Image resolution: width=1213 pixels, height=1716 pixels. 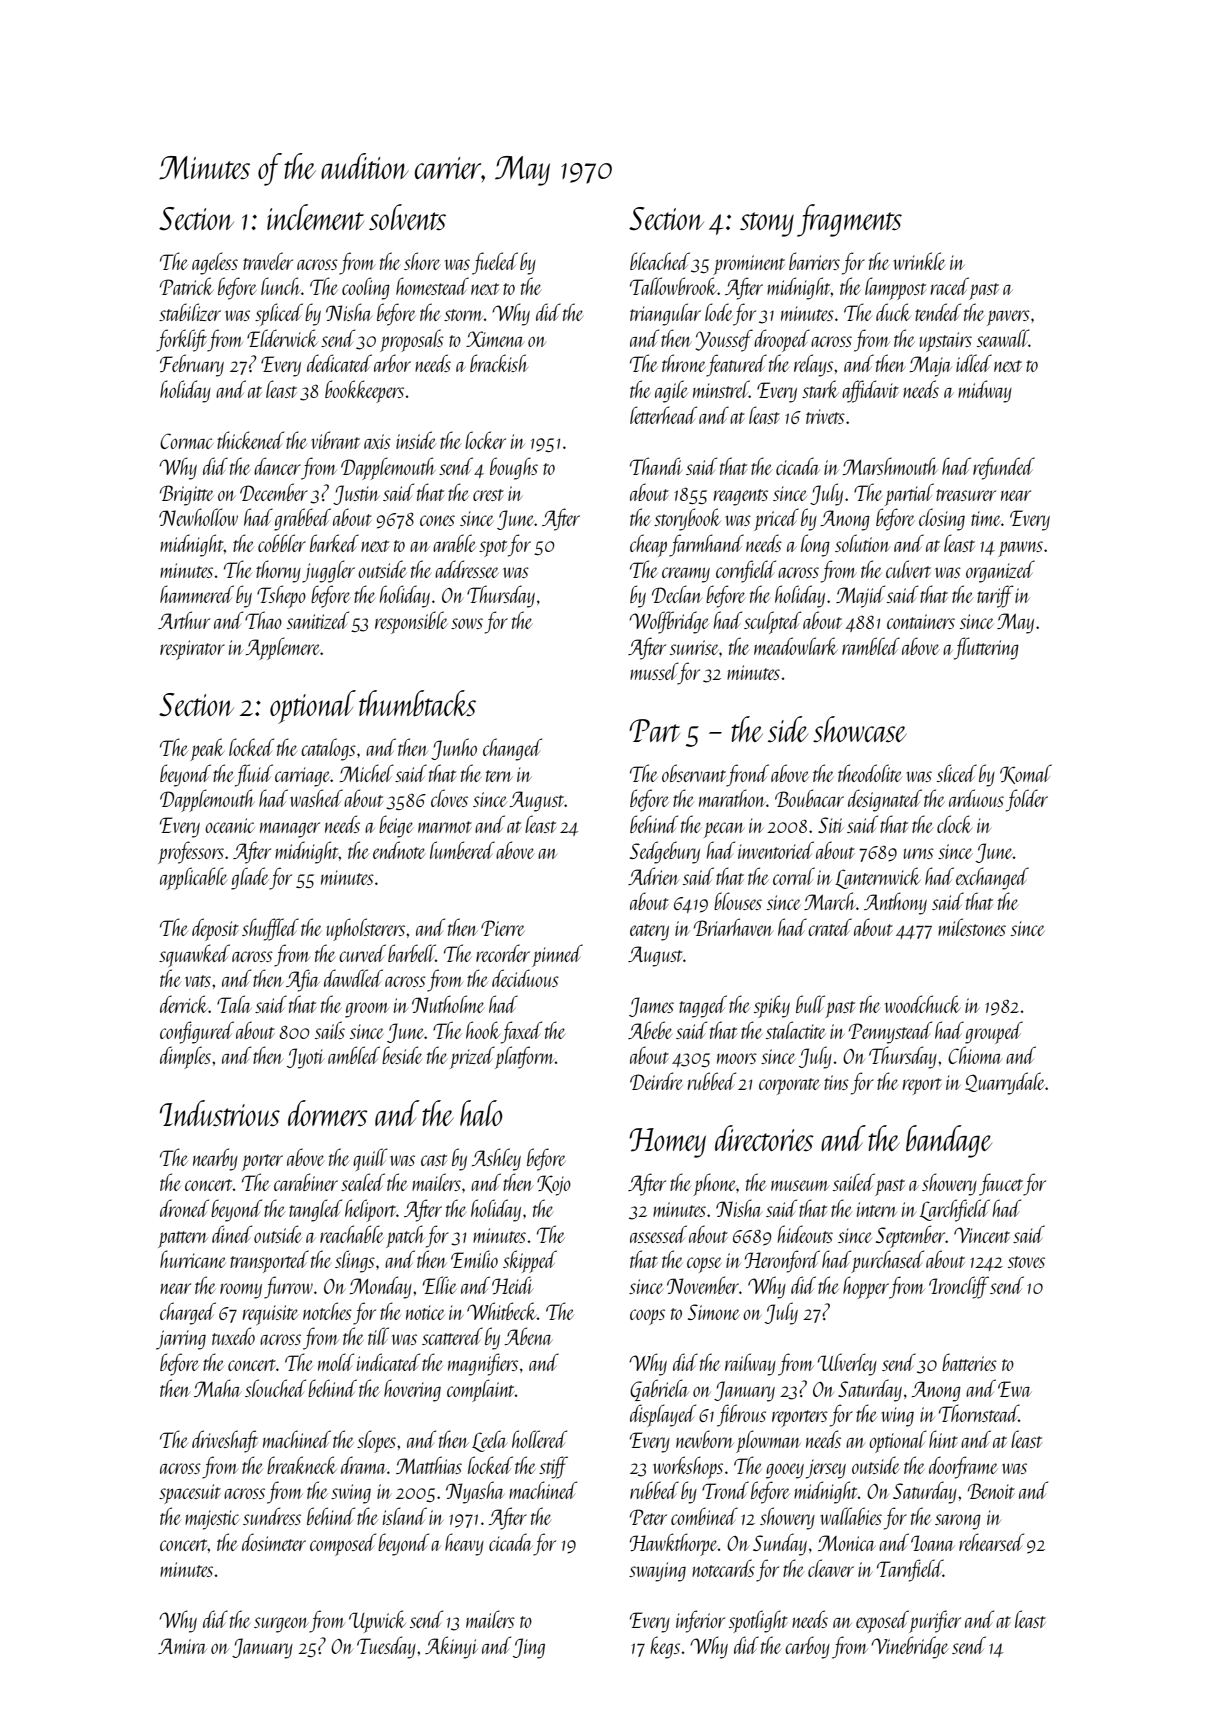 What do you see at coordinates (767, 224) in the screenshot?
I see `stony` at bounding box center [767, 224].
